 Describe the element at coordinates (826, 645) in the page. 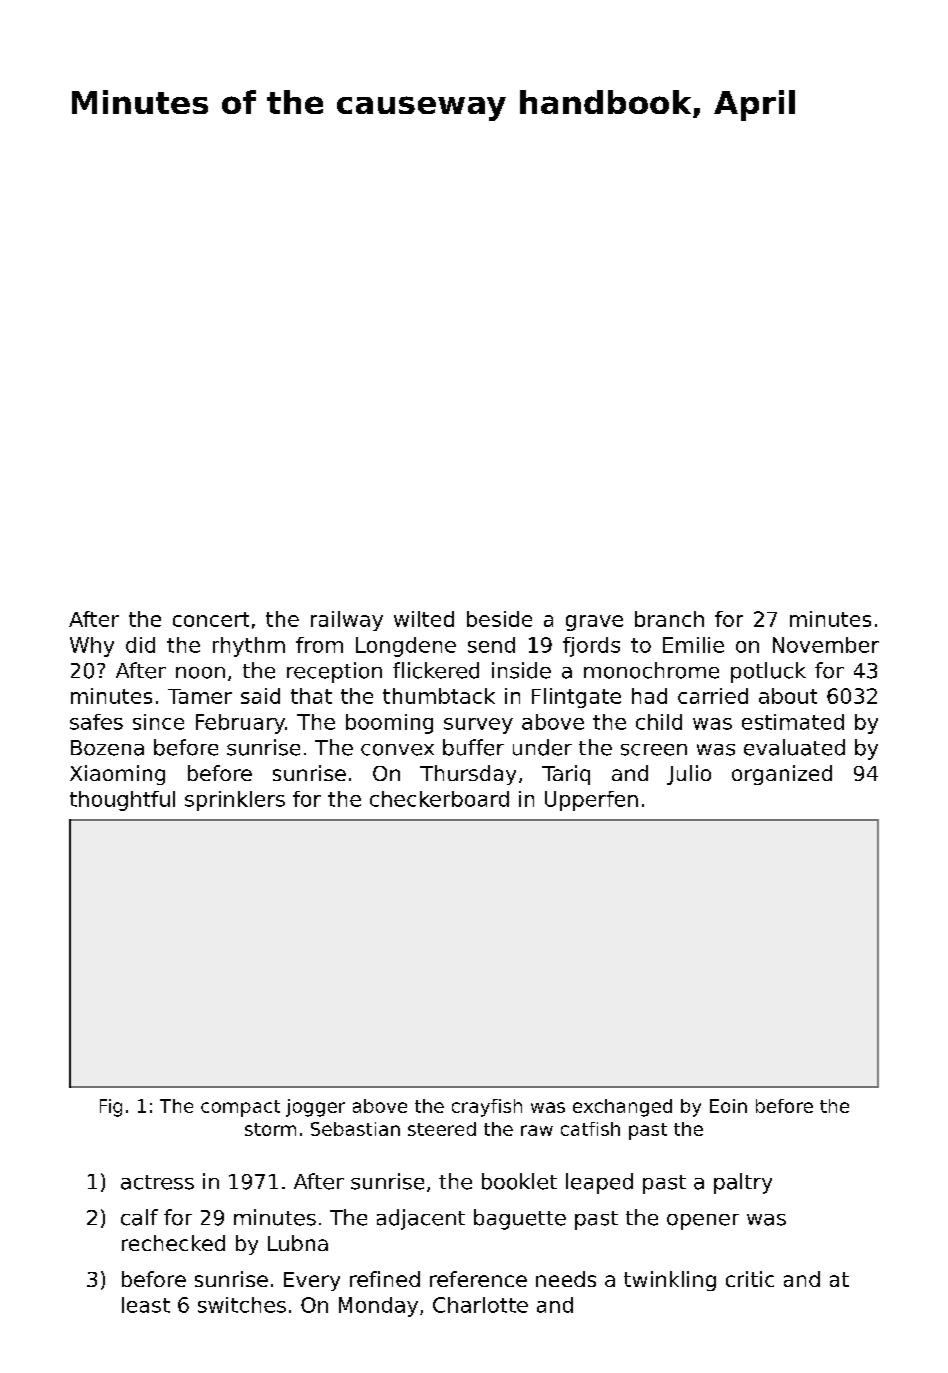

I see `November` at that location.
